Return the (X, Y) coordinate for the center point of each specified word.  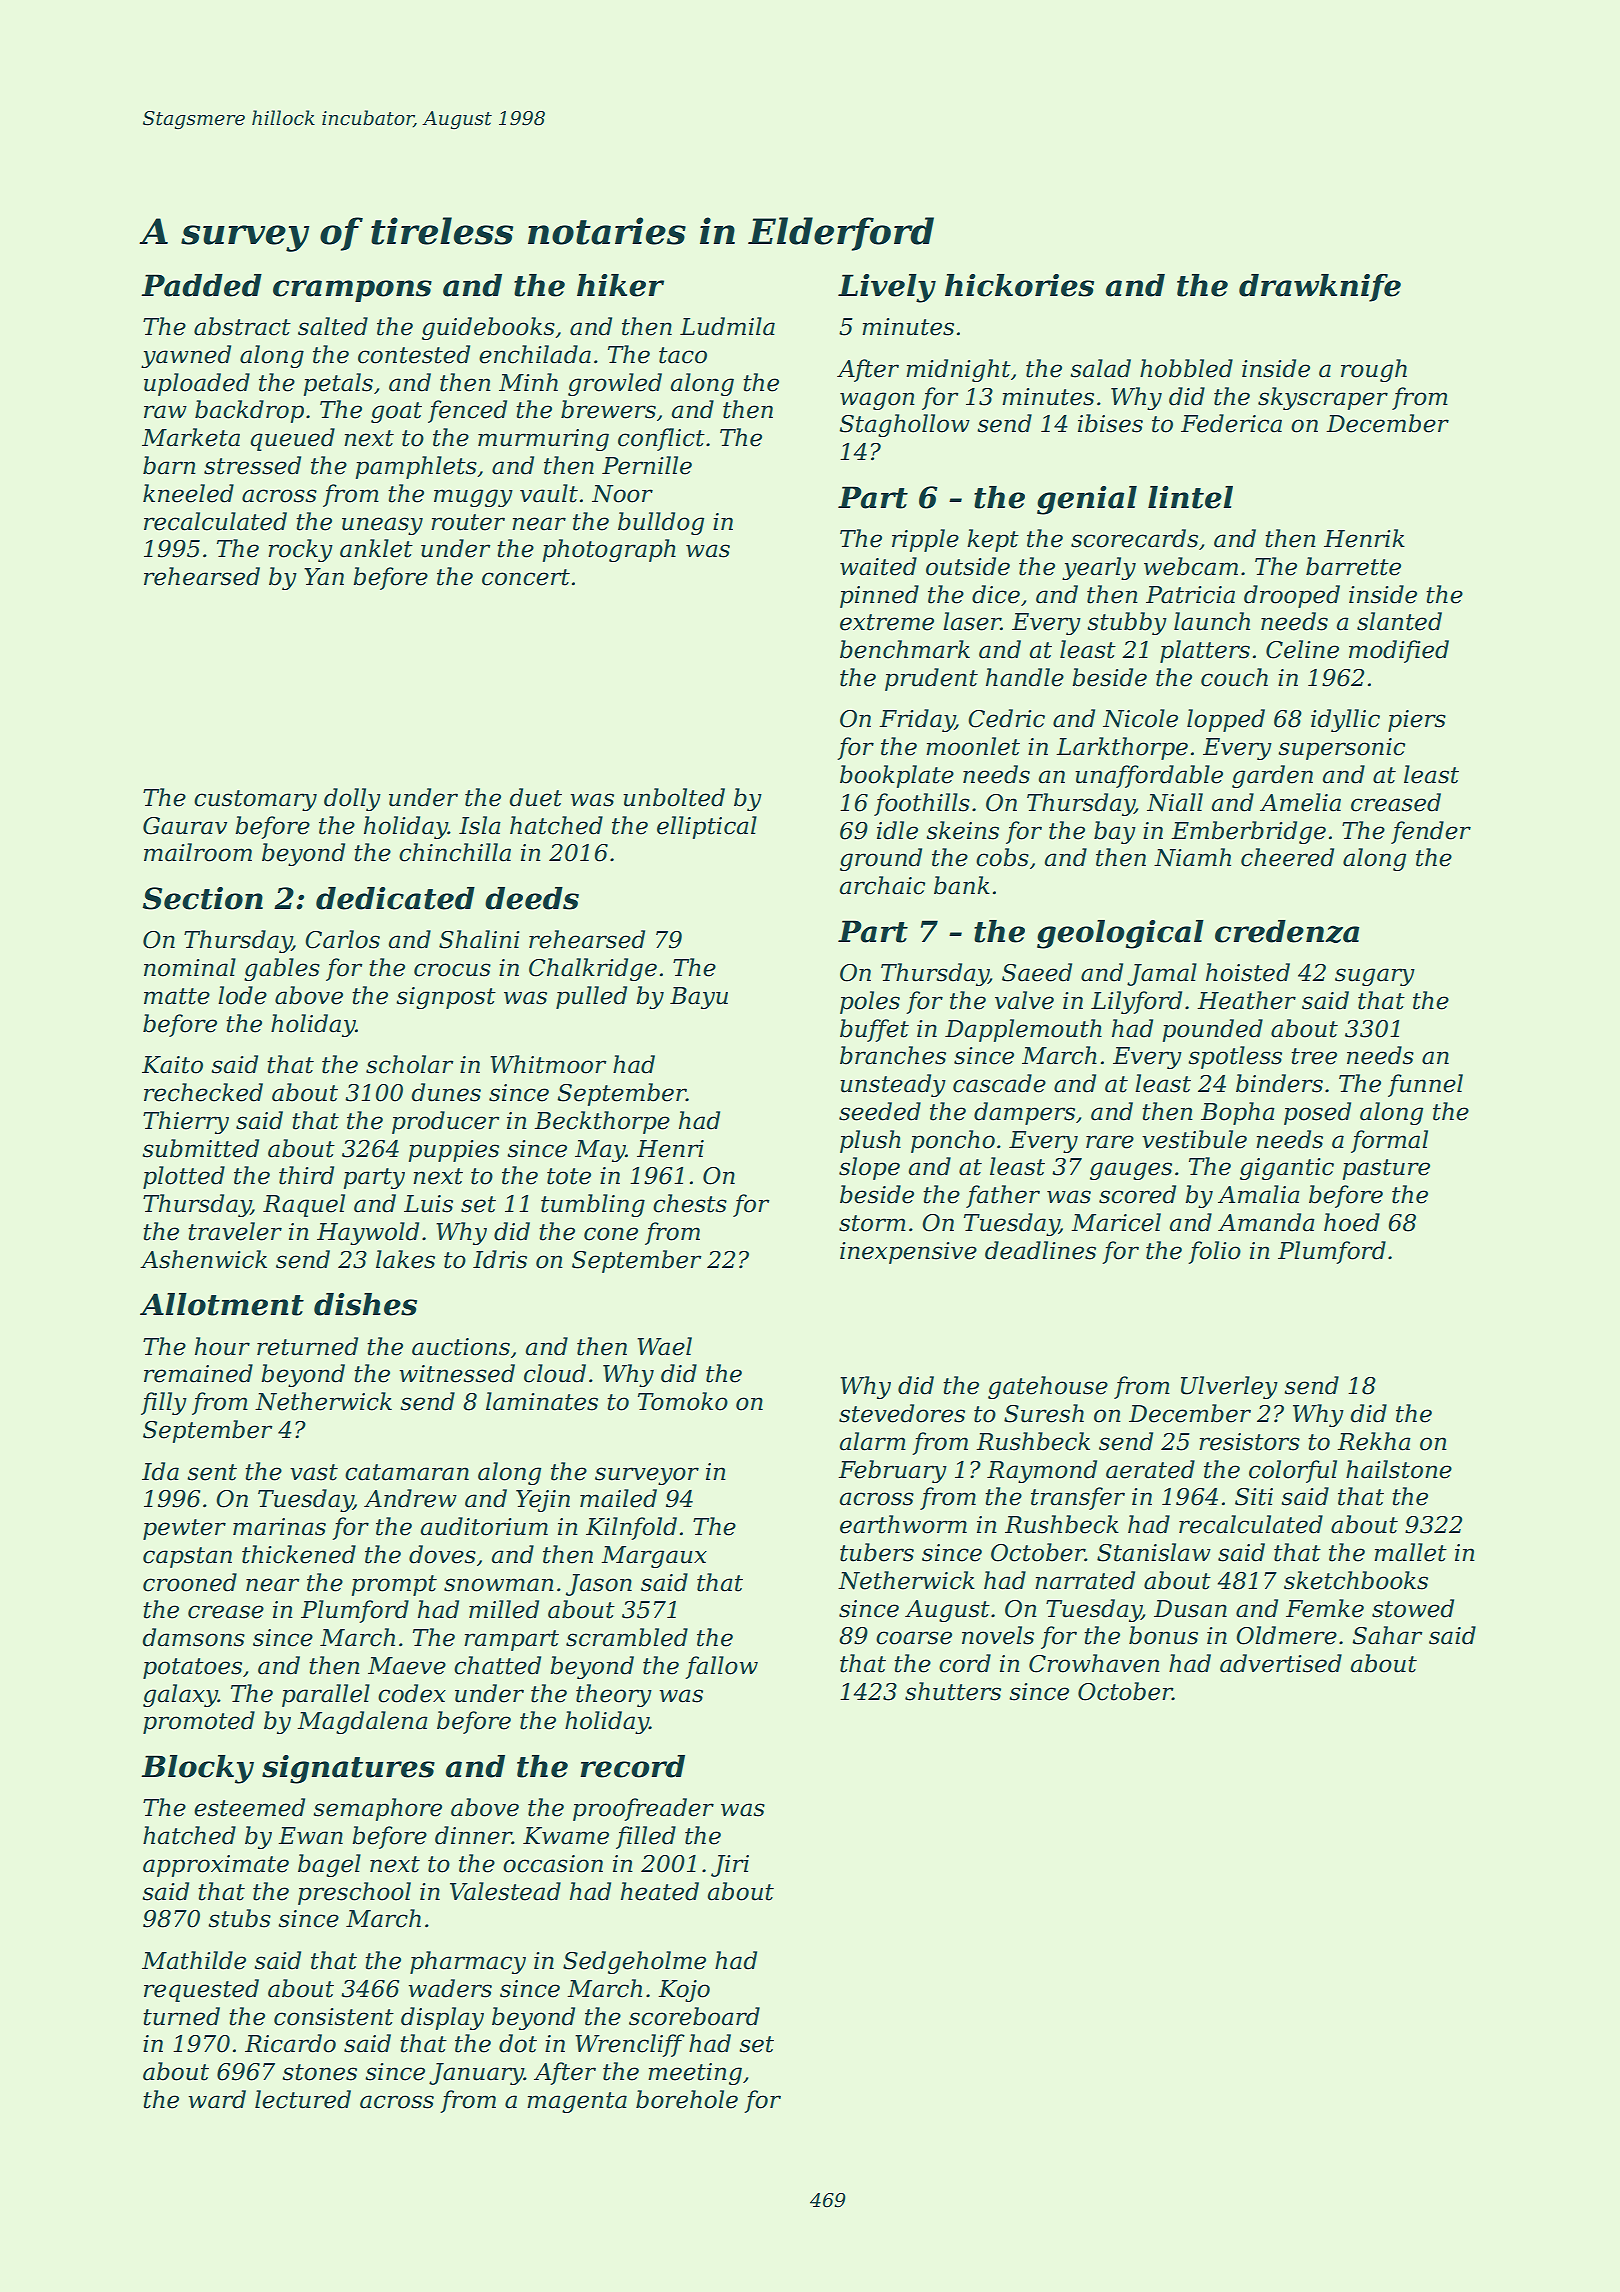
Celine (1302, 649)
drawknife (1320, 288)
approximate (216, 1866)
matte (177, 996)
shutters (953, 1691)
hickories (1019, 285)
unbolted (674, 797)
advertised (1281, 1663)
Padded (201, 285)
